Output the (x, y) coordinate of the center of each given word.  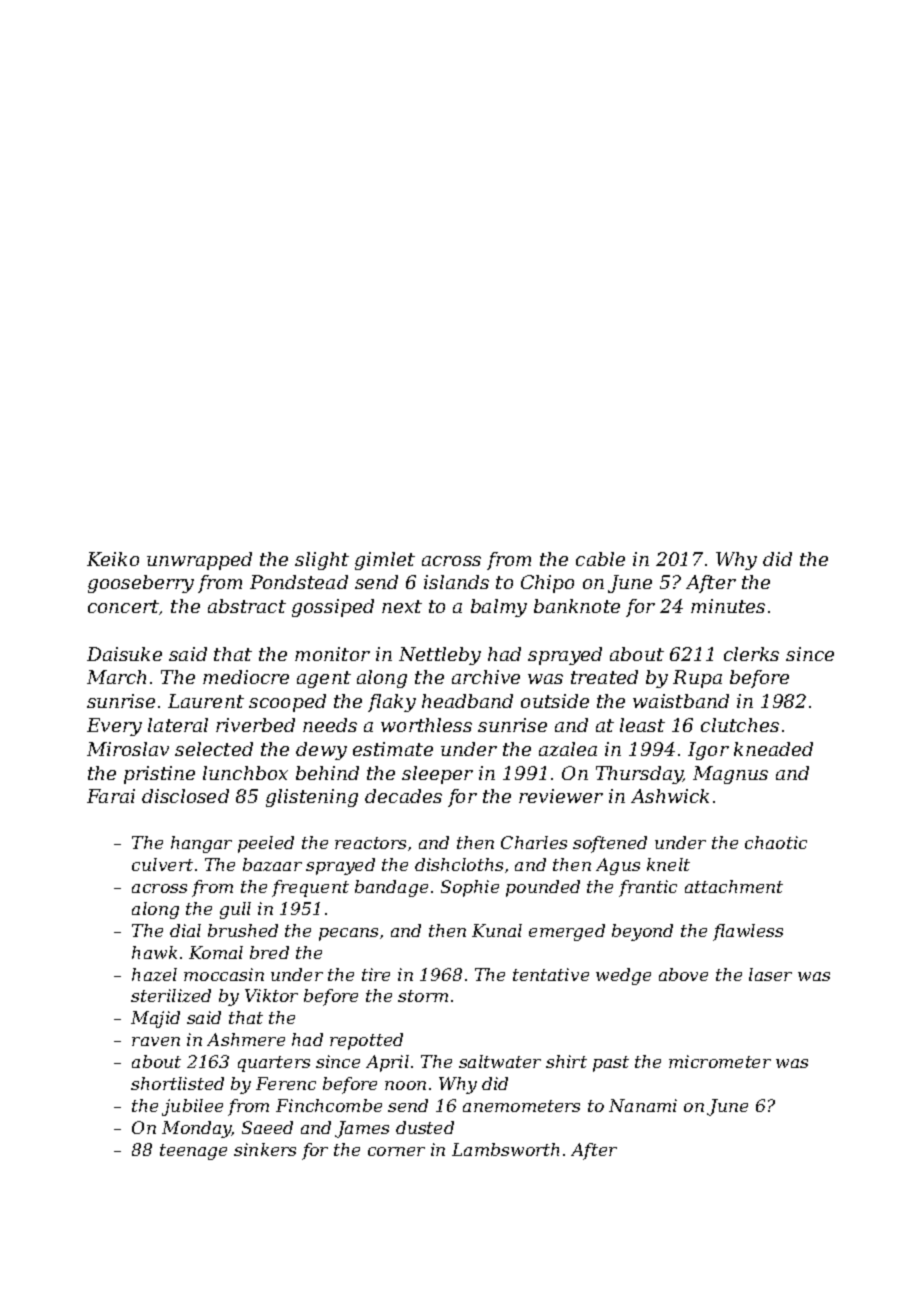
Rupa (697, 679)
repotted (366, 1041)
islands (456, 582)
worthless (426, 725)
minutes (728, 606)
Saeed (267, 1127)
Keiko (113, 559)
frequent (310, 888)
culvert (162, 864)
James (362, 1129)
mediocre (246, 677)
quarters (274, 1064)
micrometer (720, 1061)
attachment (734, 886)
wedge (623, 976)
